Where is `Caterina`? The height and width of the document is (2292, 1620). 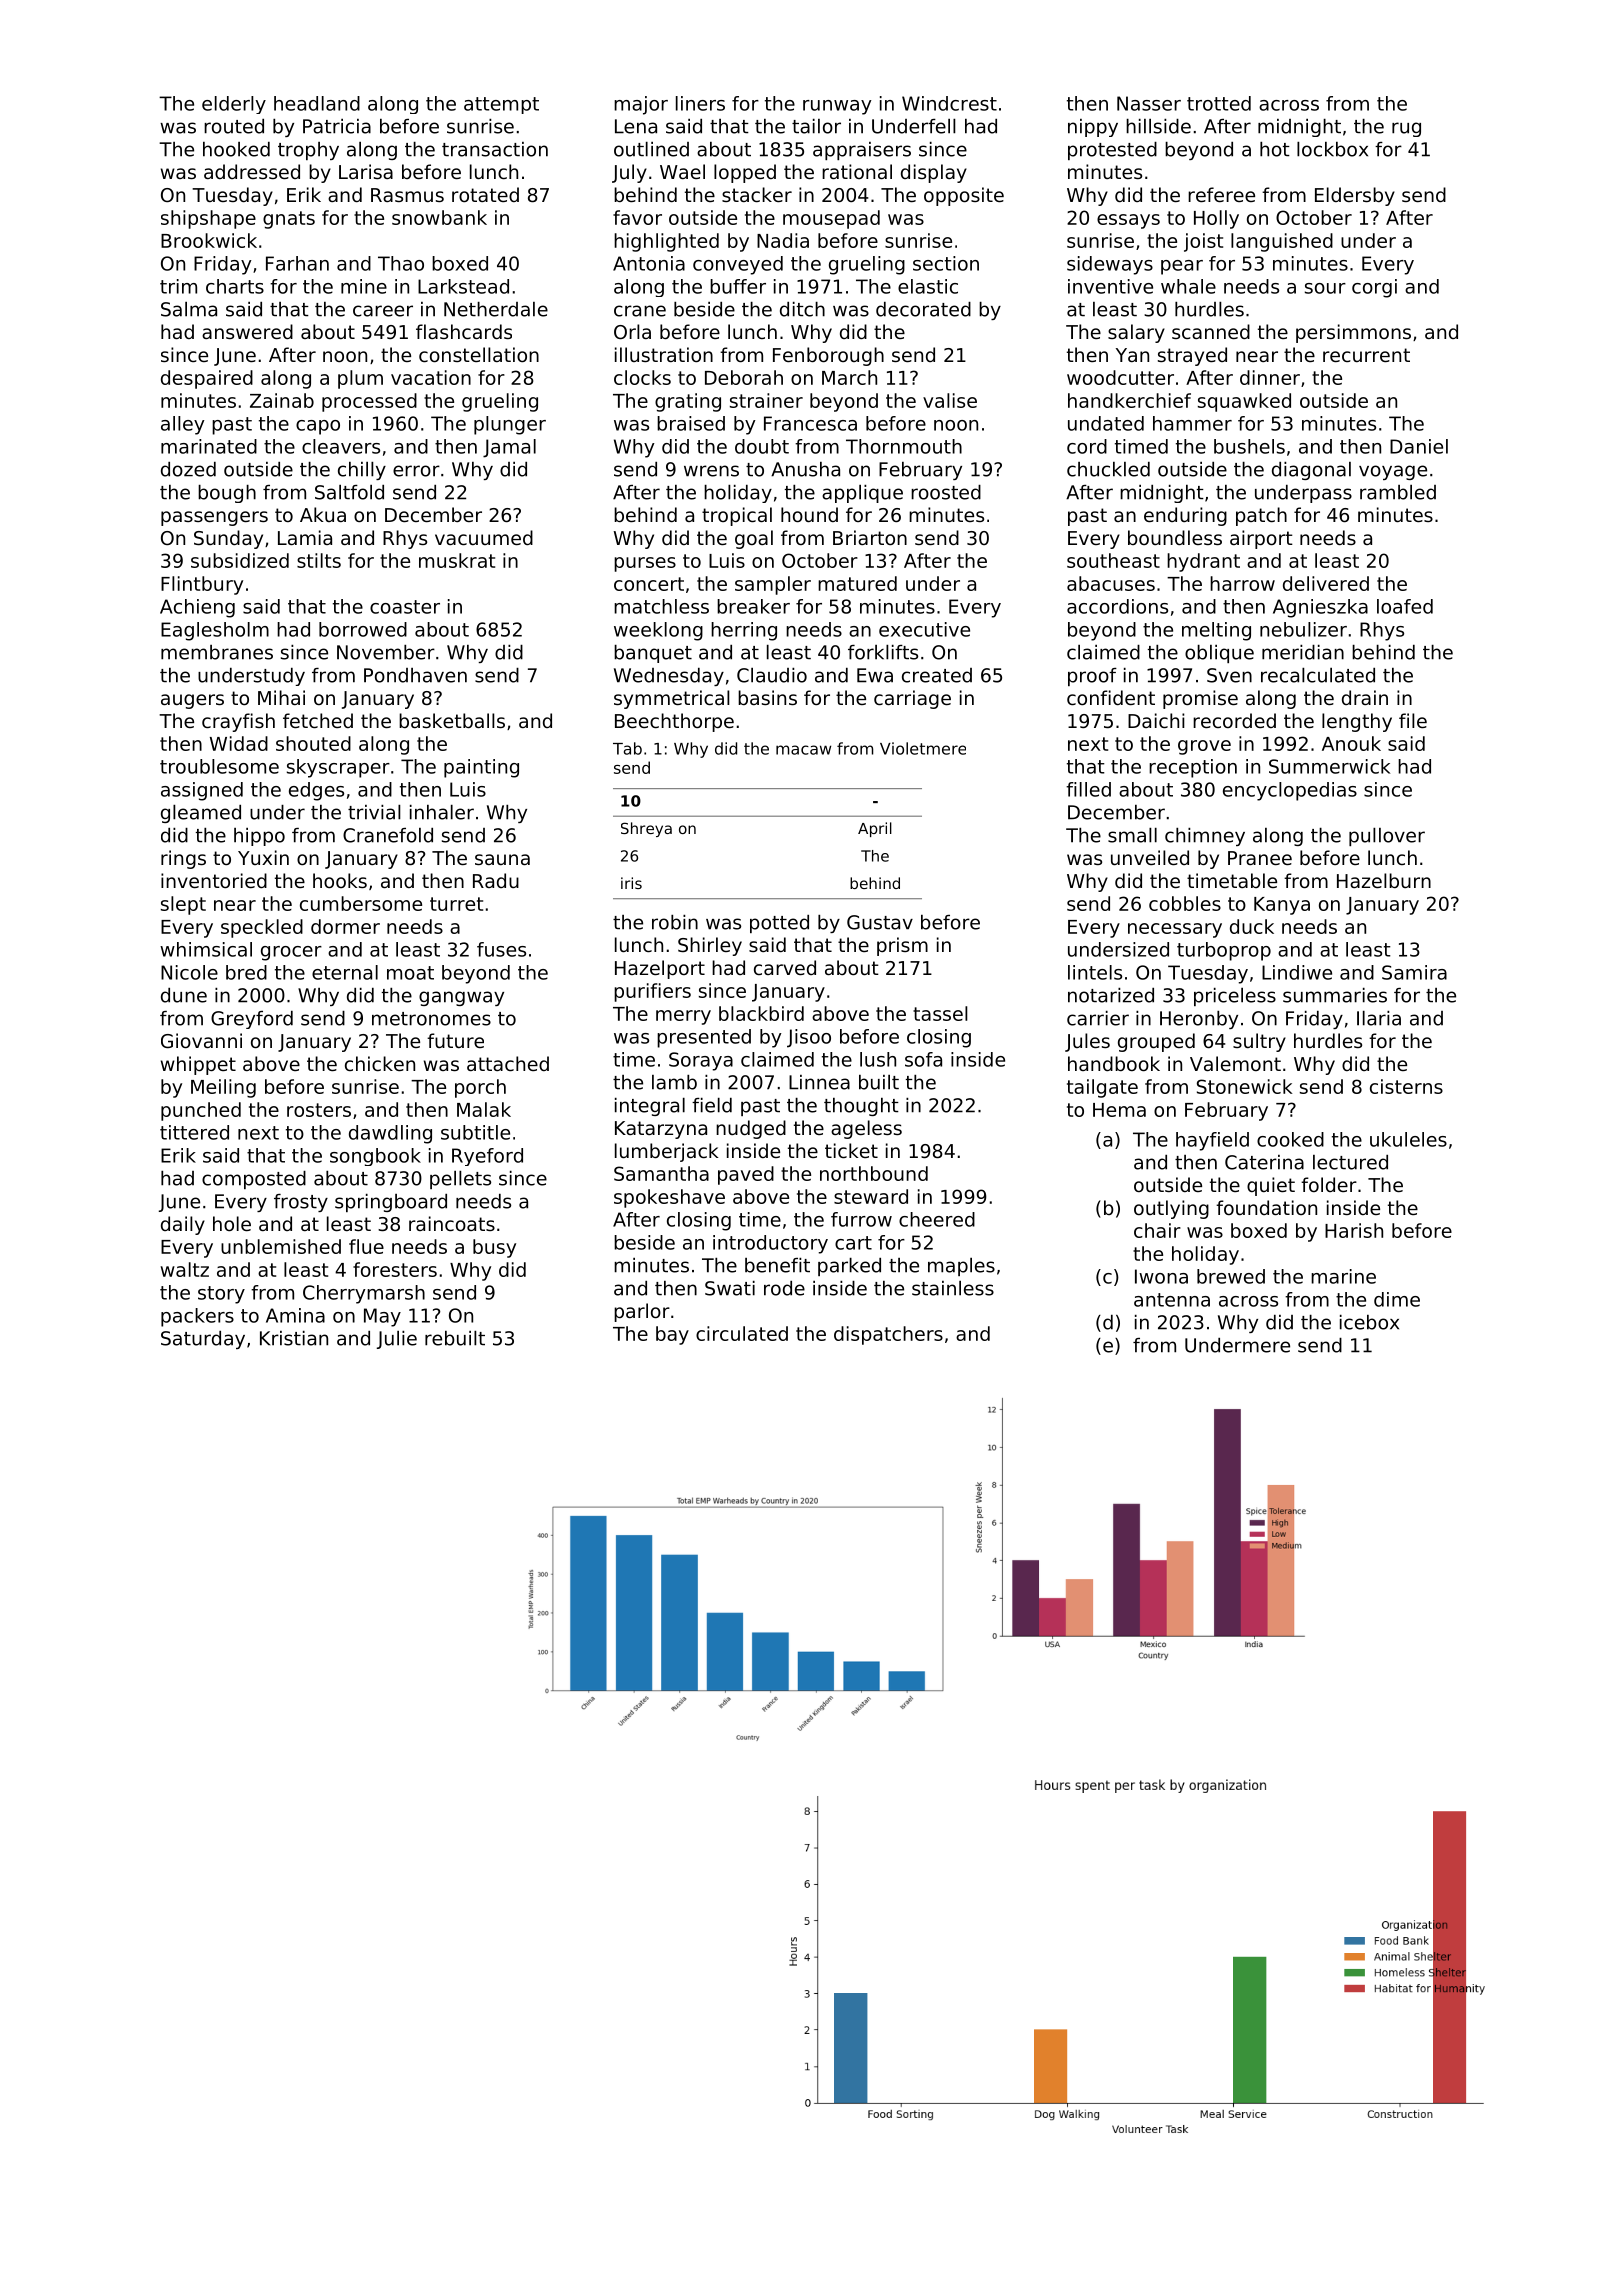 Caterina is located at coordinates (1264, 1162).
